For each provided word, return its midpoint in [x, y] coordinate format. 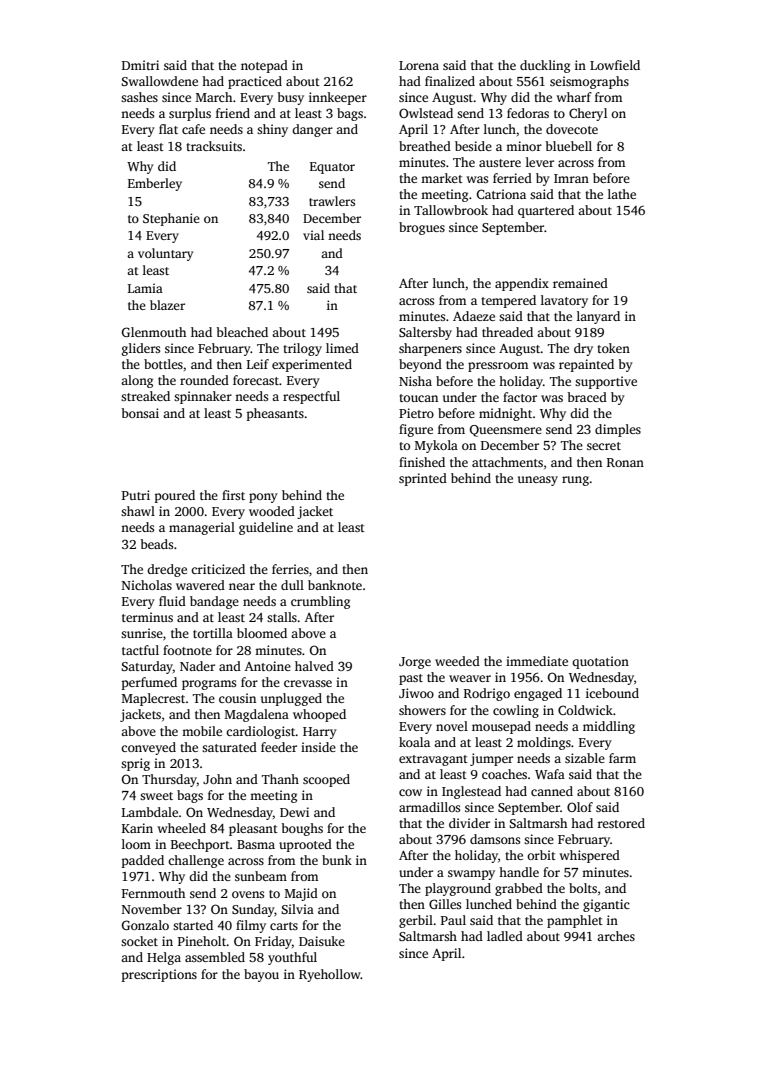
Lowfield [615, 65]
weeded [457, 661]
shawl [138, 511]
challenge [196, 861]
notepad [264, 66]
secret [604, 446]
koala [414, 742]
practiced [255, 82]
